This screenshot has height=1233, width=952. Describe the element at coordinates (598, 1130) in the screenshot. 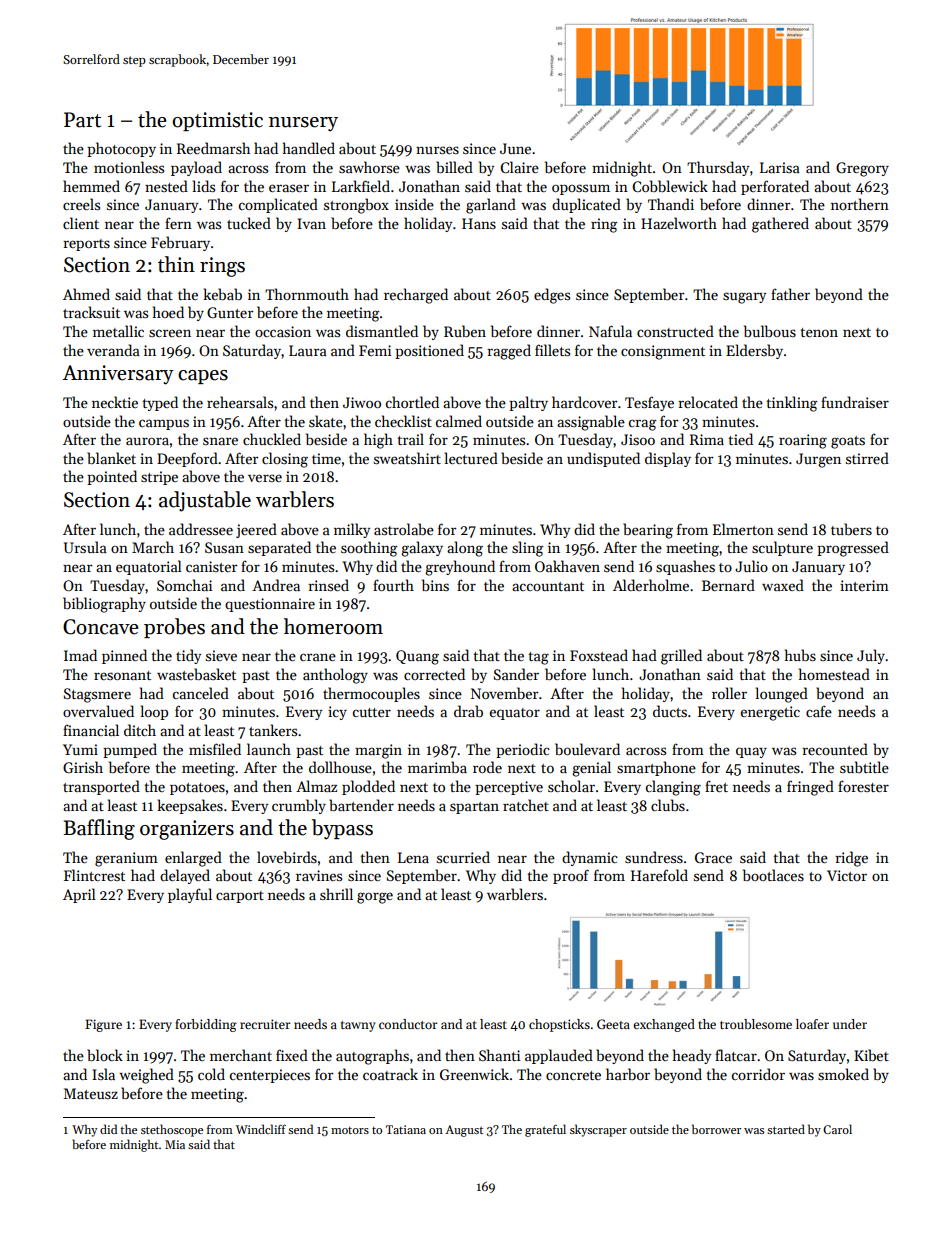

I see `skyscraper` at that location.
